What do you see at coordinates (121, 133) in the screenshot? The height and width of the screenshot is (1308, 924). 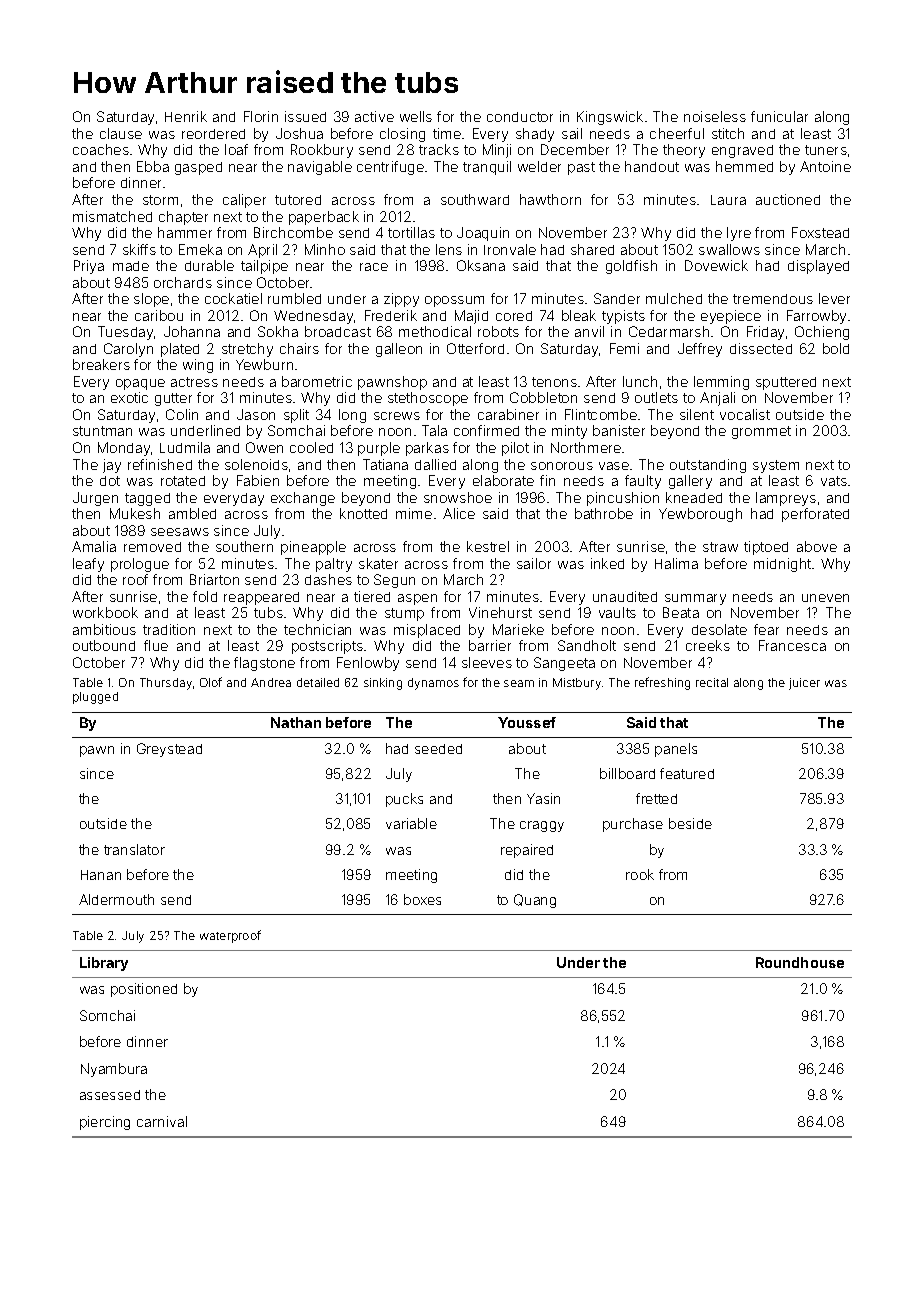 I see `clause` at bounding box center [121, 133].
